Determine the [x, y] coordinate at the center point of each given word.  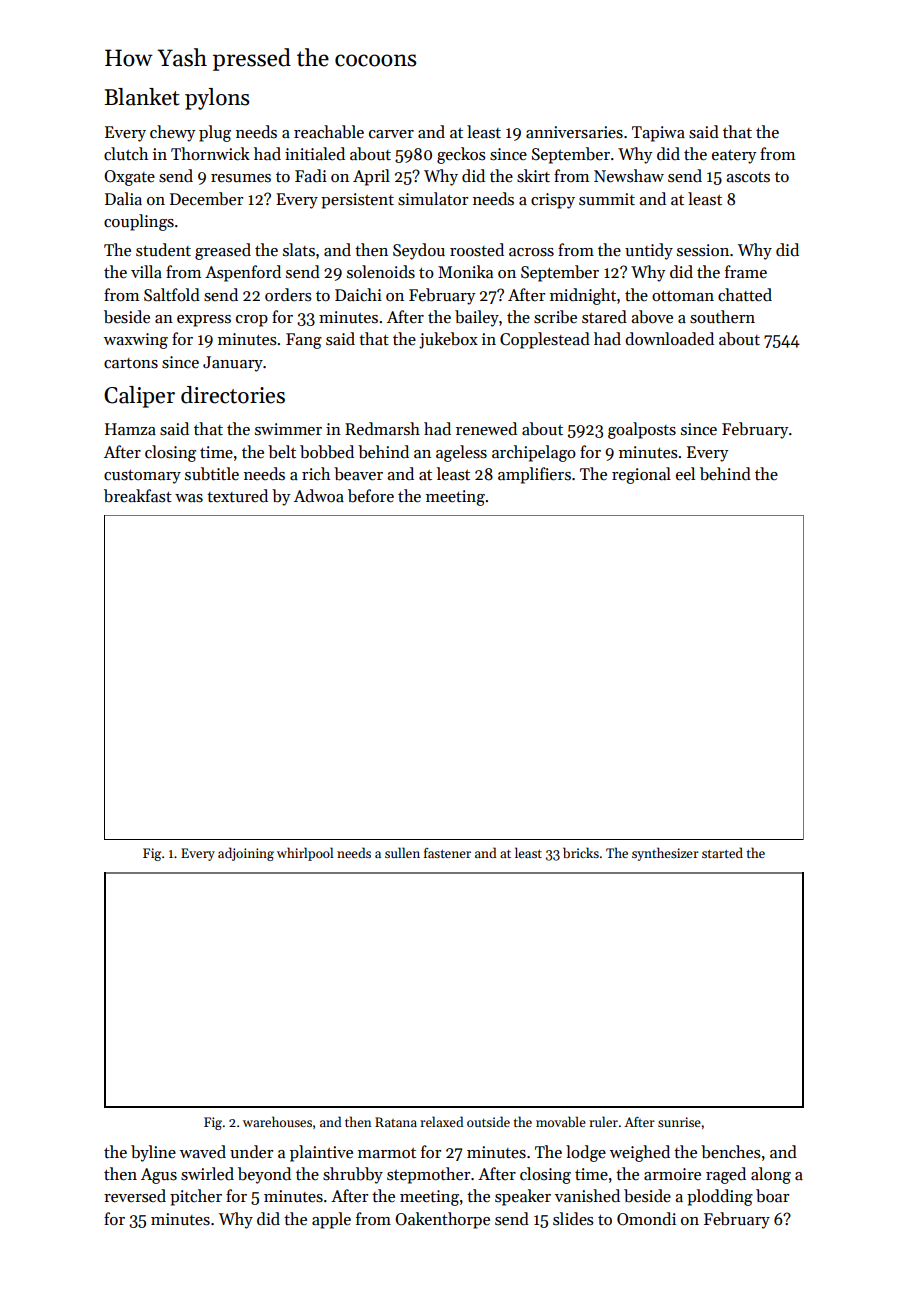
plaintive [321, 1153]
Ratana [396, 1122]
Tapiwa [658, 134]
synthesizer [665, 854]
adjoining [246, 854]
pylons [217, 99]
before [371, 496]
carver [391, 134]
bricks [581, 852]
